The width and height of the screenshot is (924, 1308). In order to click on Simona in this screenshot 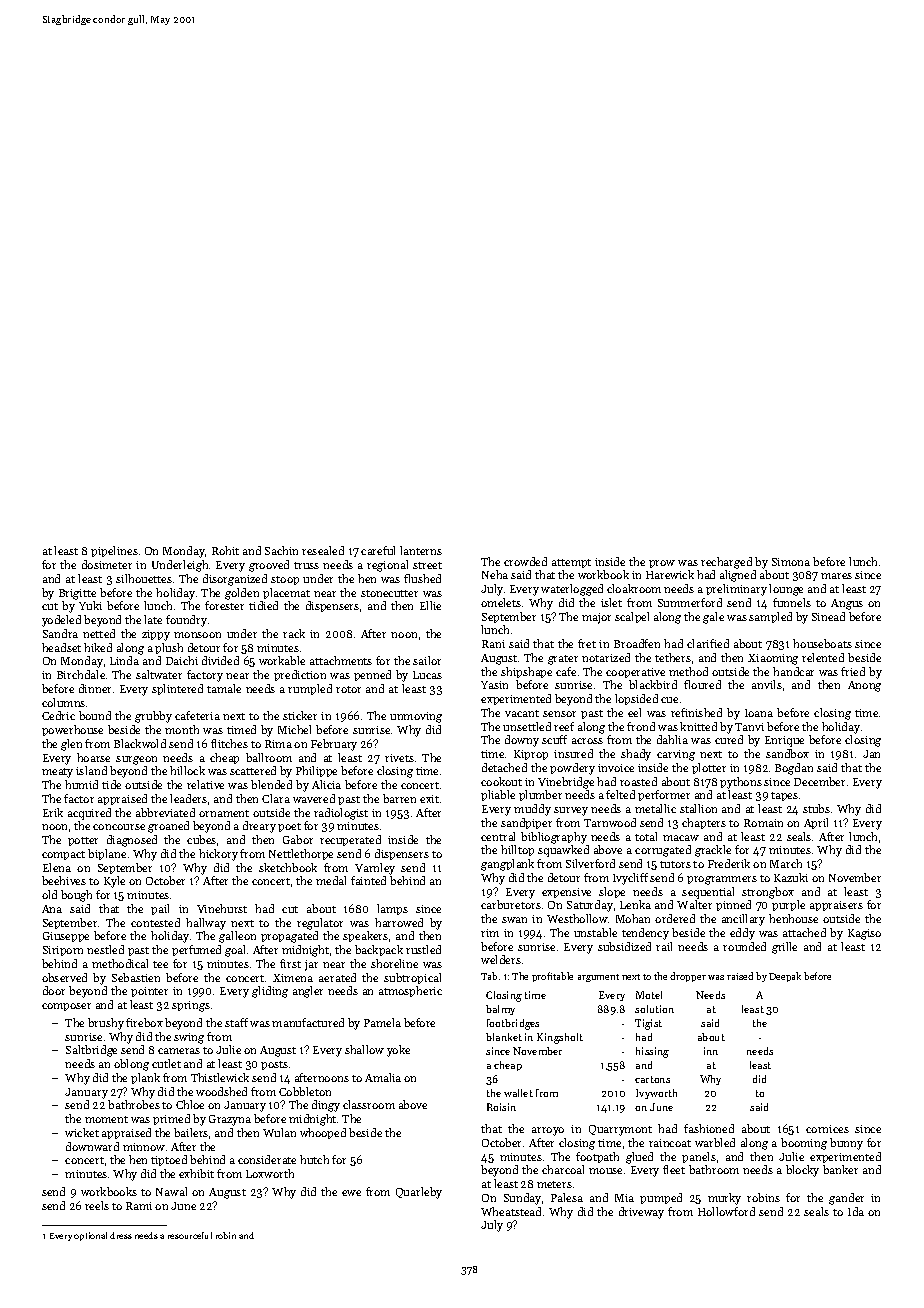, I will do `click(791, 562)`.
